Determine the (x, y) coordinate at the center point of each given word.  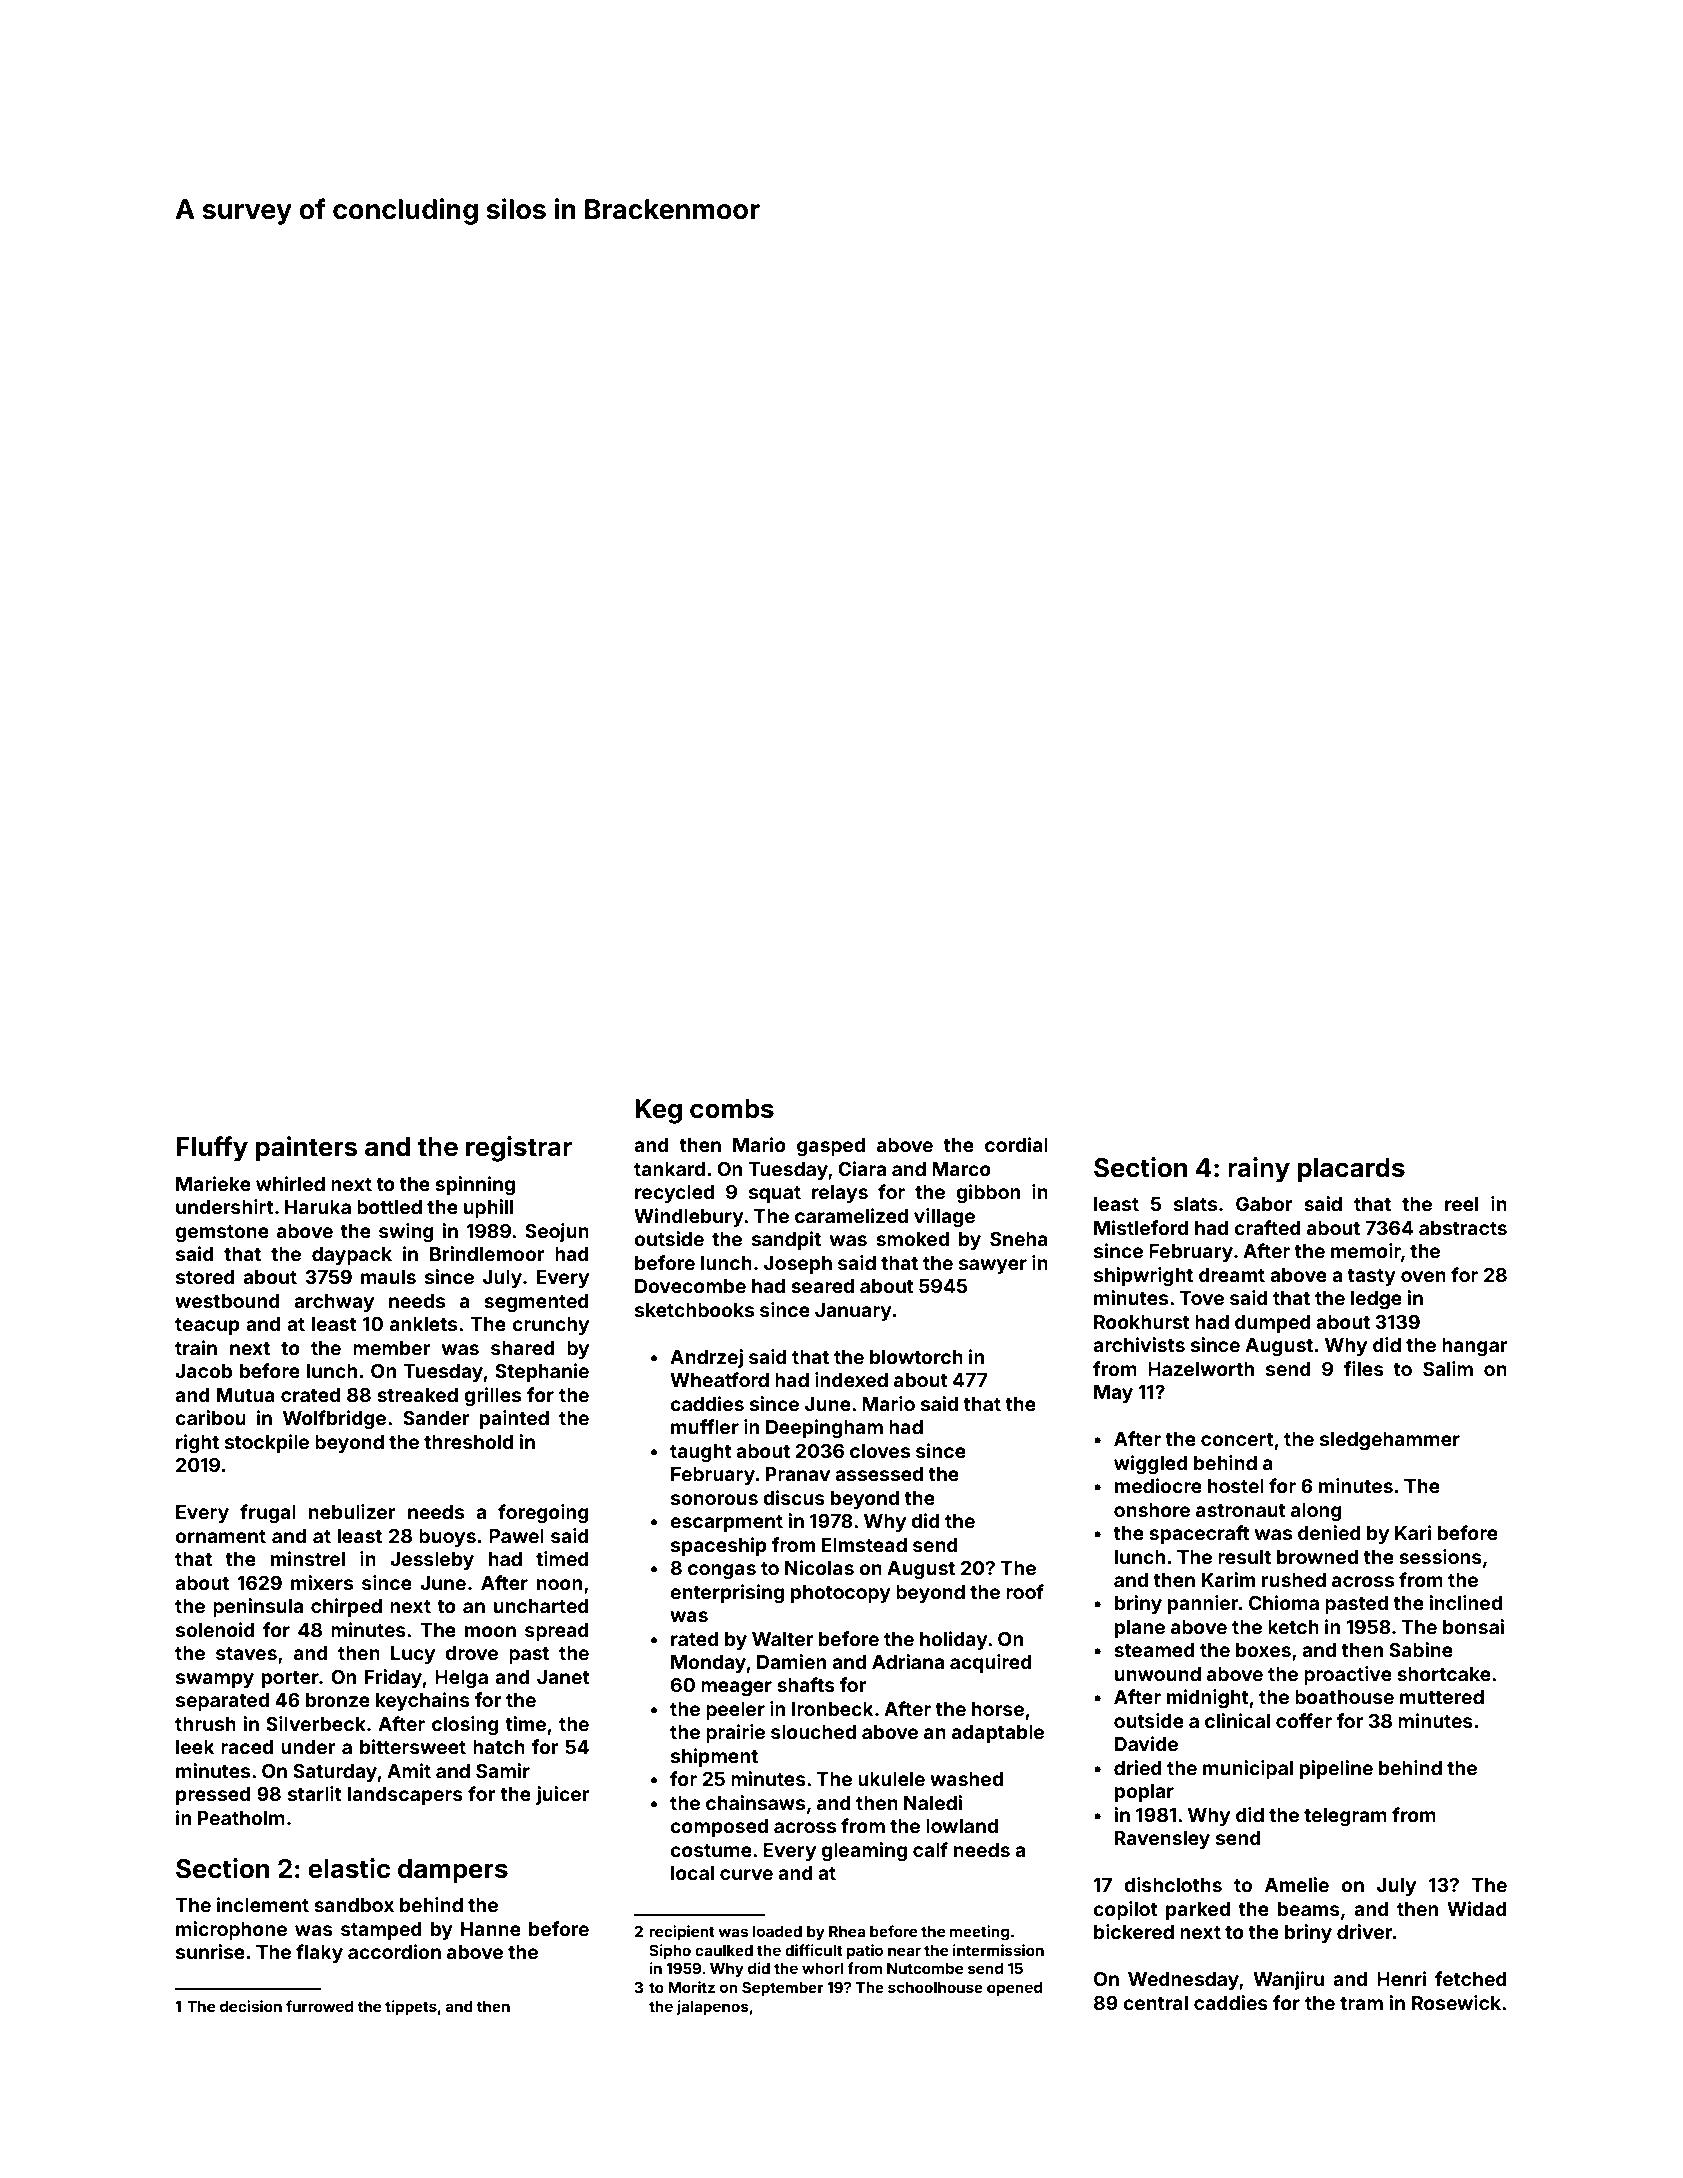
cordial (1016, 1144)
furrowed (319, 2006)
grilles (492, 1396)
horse (998, 1709)
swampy (215, 1680)
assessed (879, 1474)
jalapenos (712, 2007)
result (1244, 1557)
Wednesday (1183, 1981)
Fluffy (212, 1149)
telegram (1345, 1817)
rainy (1259, 1170)
